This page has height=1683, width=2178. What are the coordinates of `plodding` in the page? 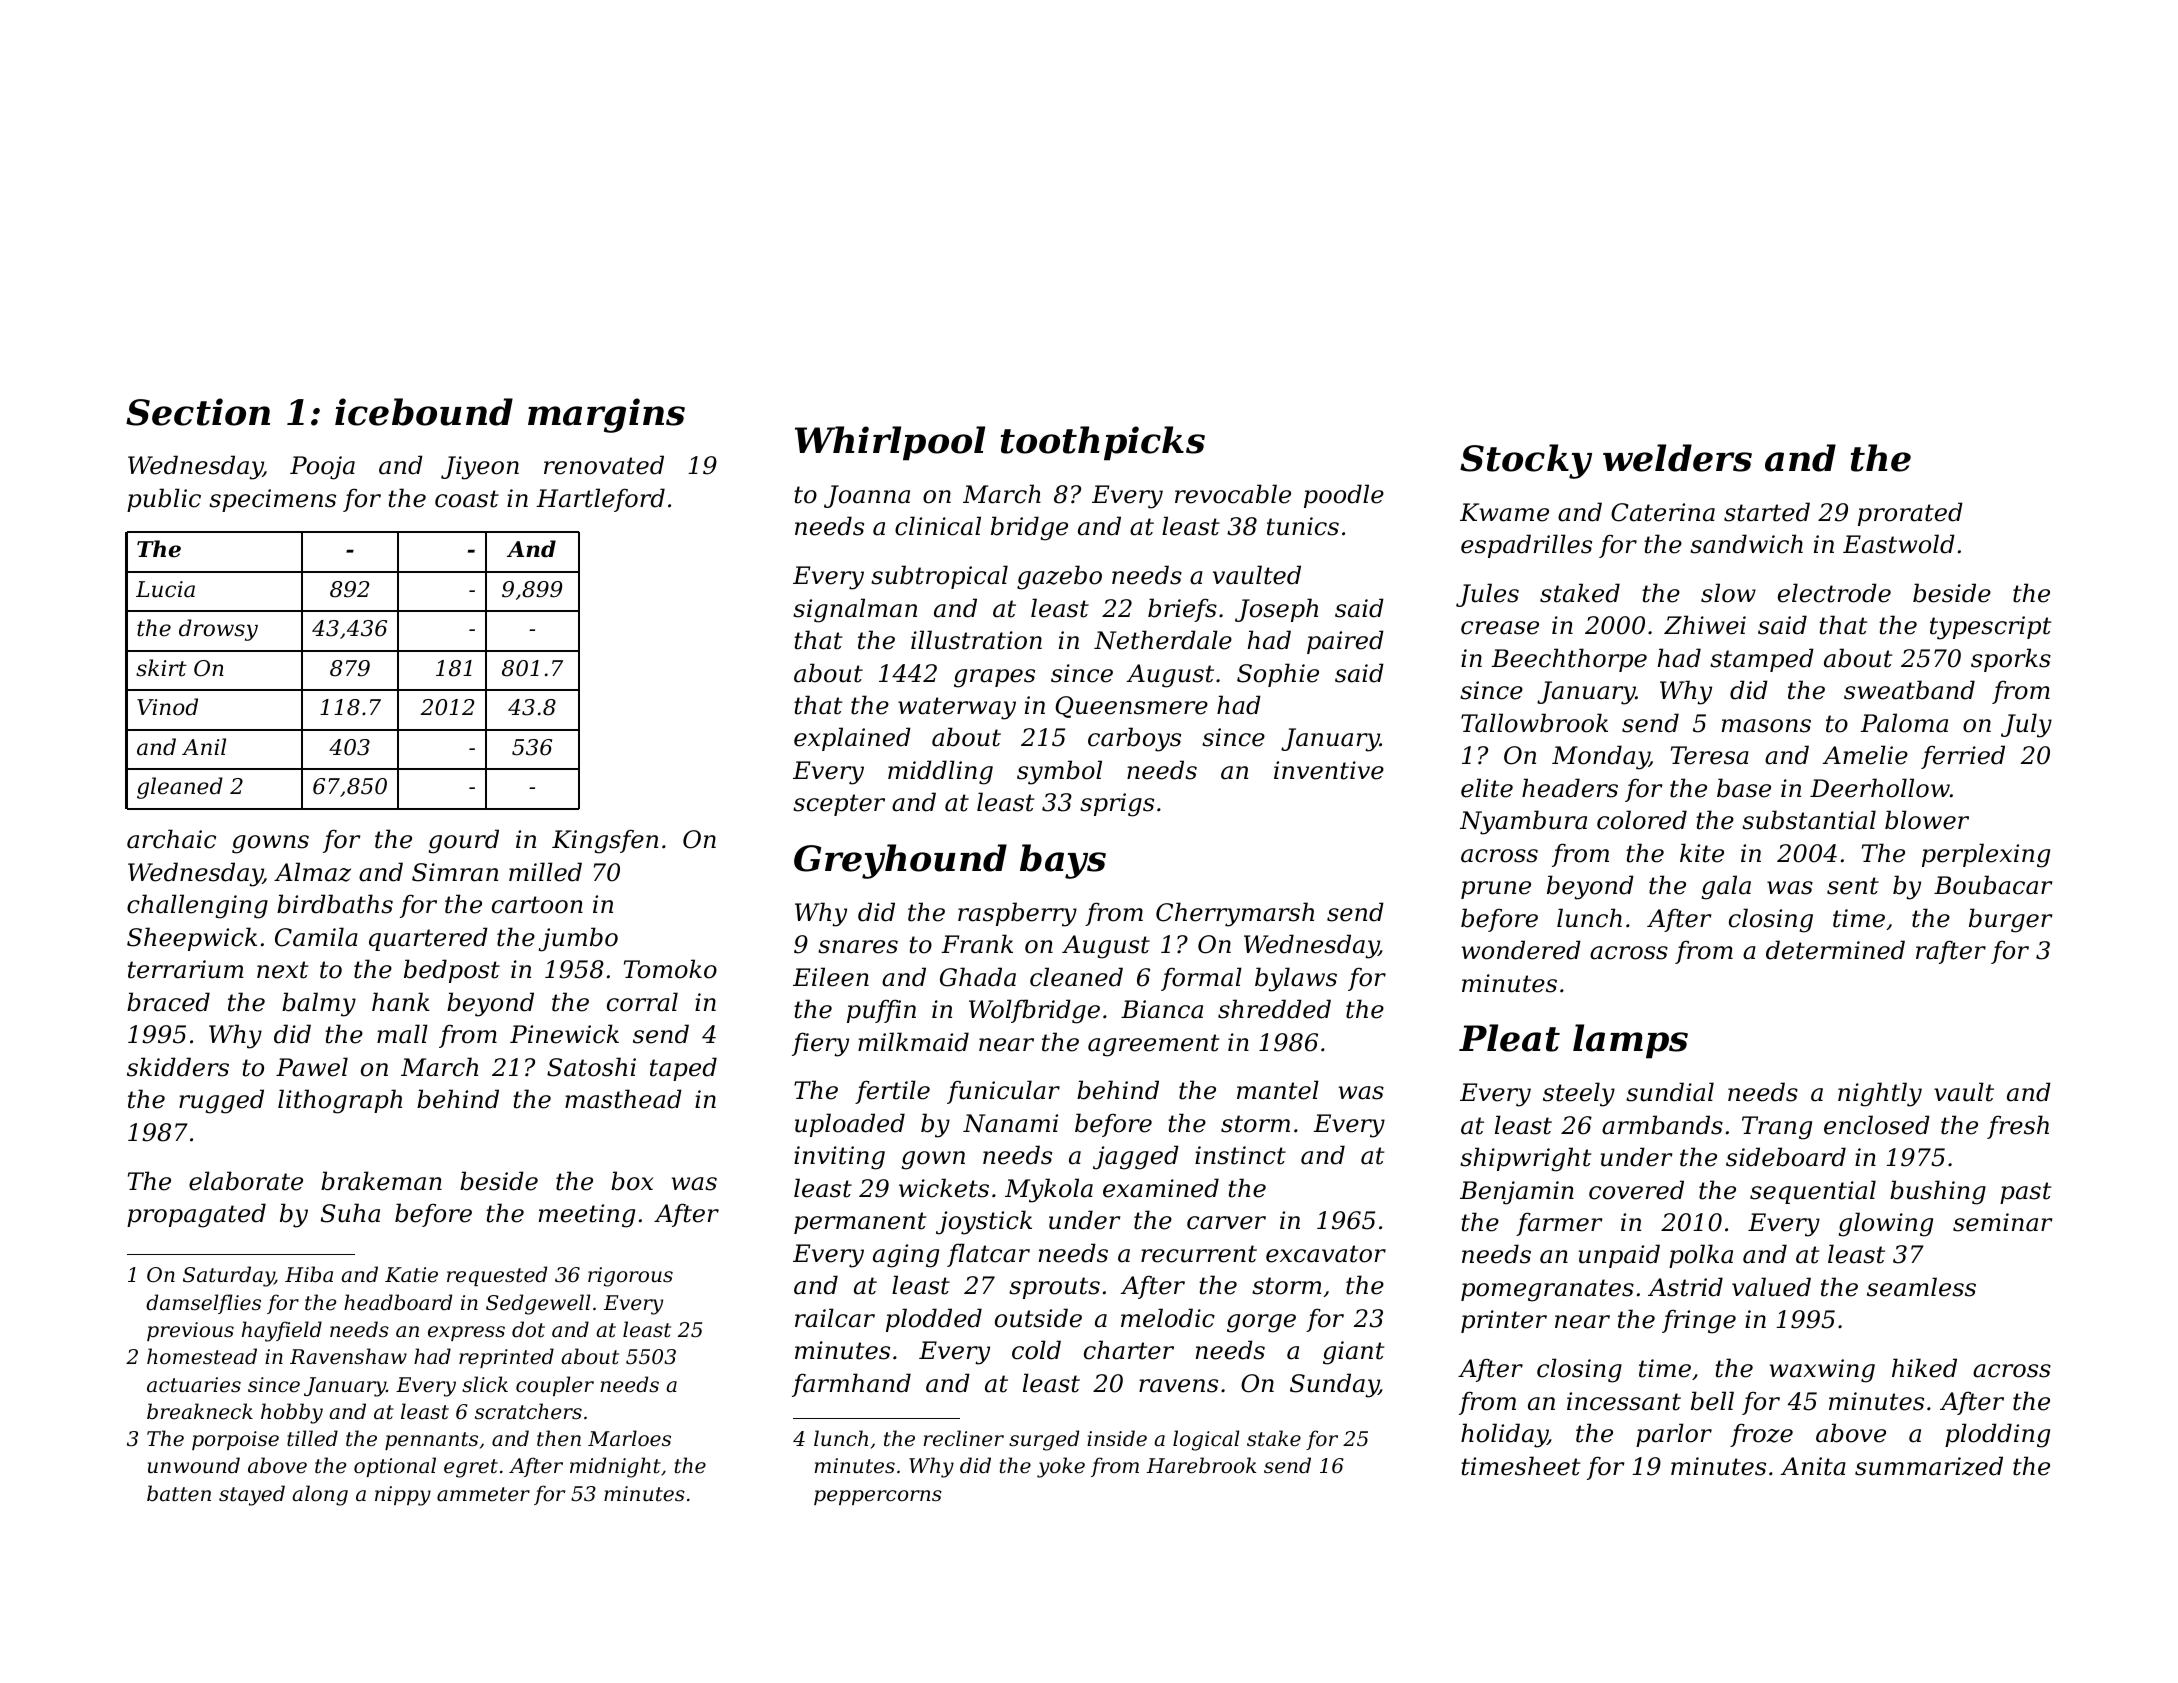 It's located at (1997, 1435).
